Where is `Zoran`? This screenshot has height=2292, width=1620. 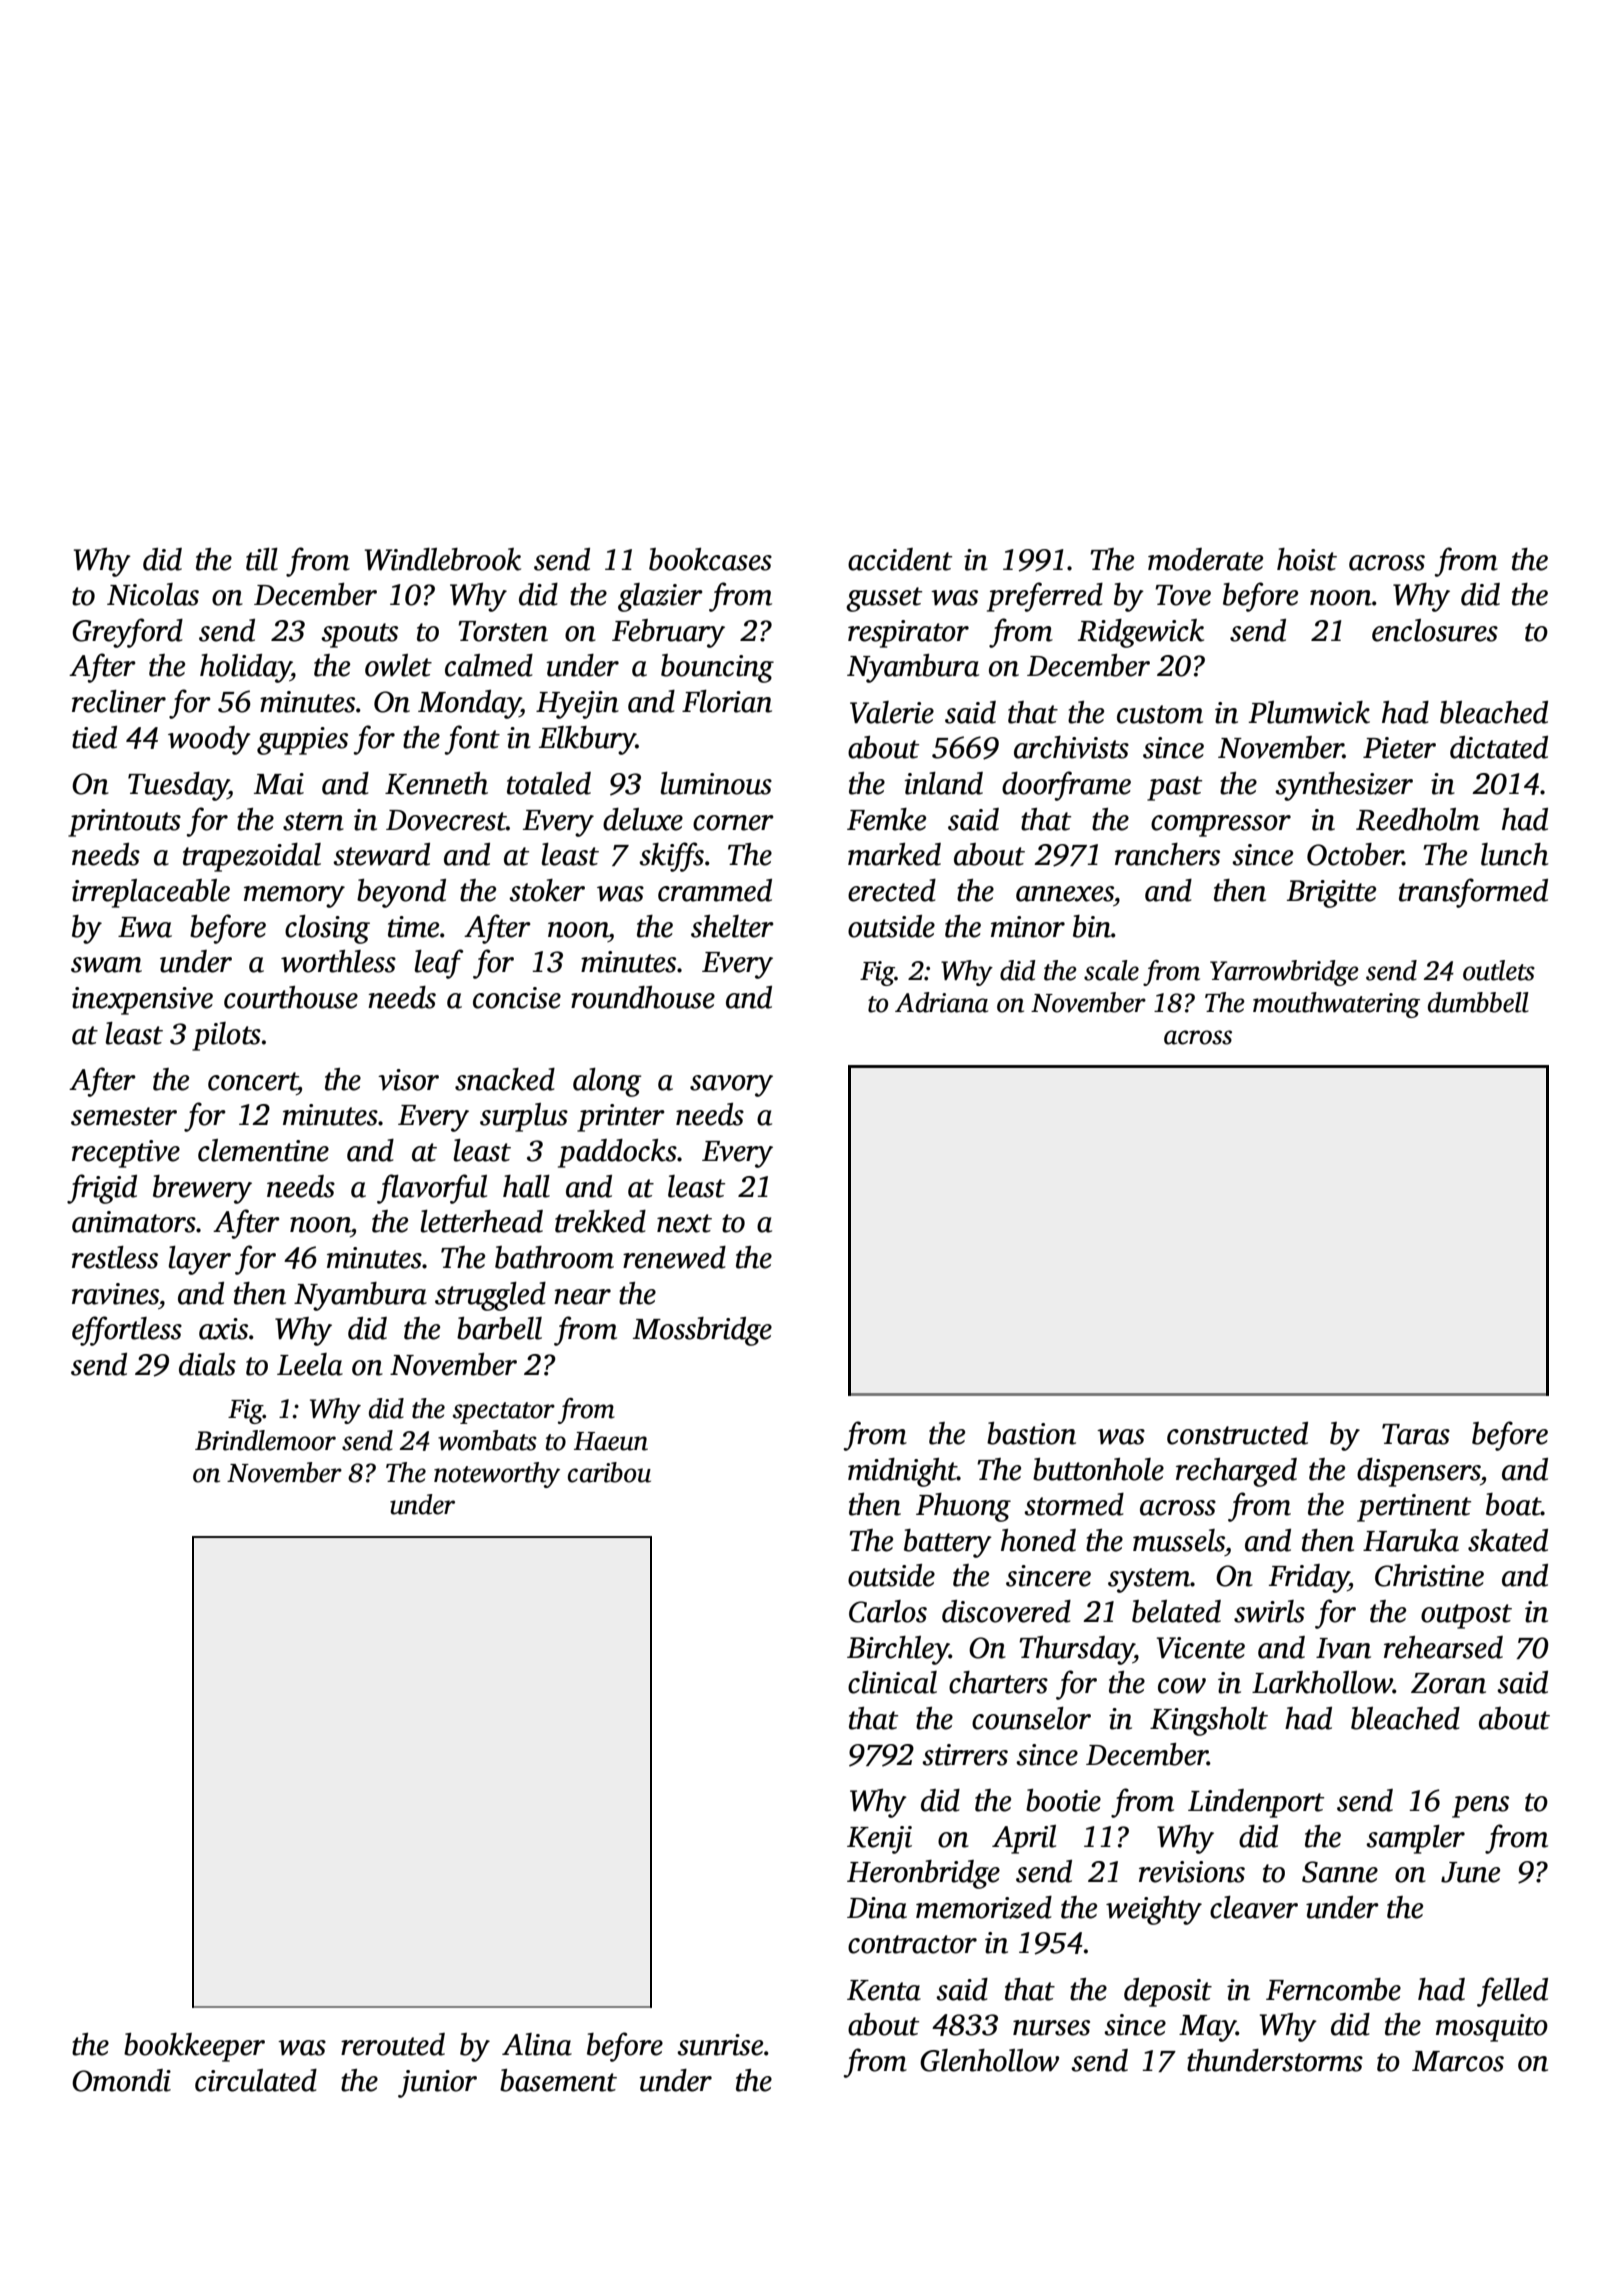 Zoran is located at coordinates (1448, 1683).
